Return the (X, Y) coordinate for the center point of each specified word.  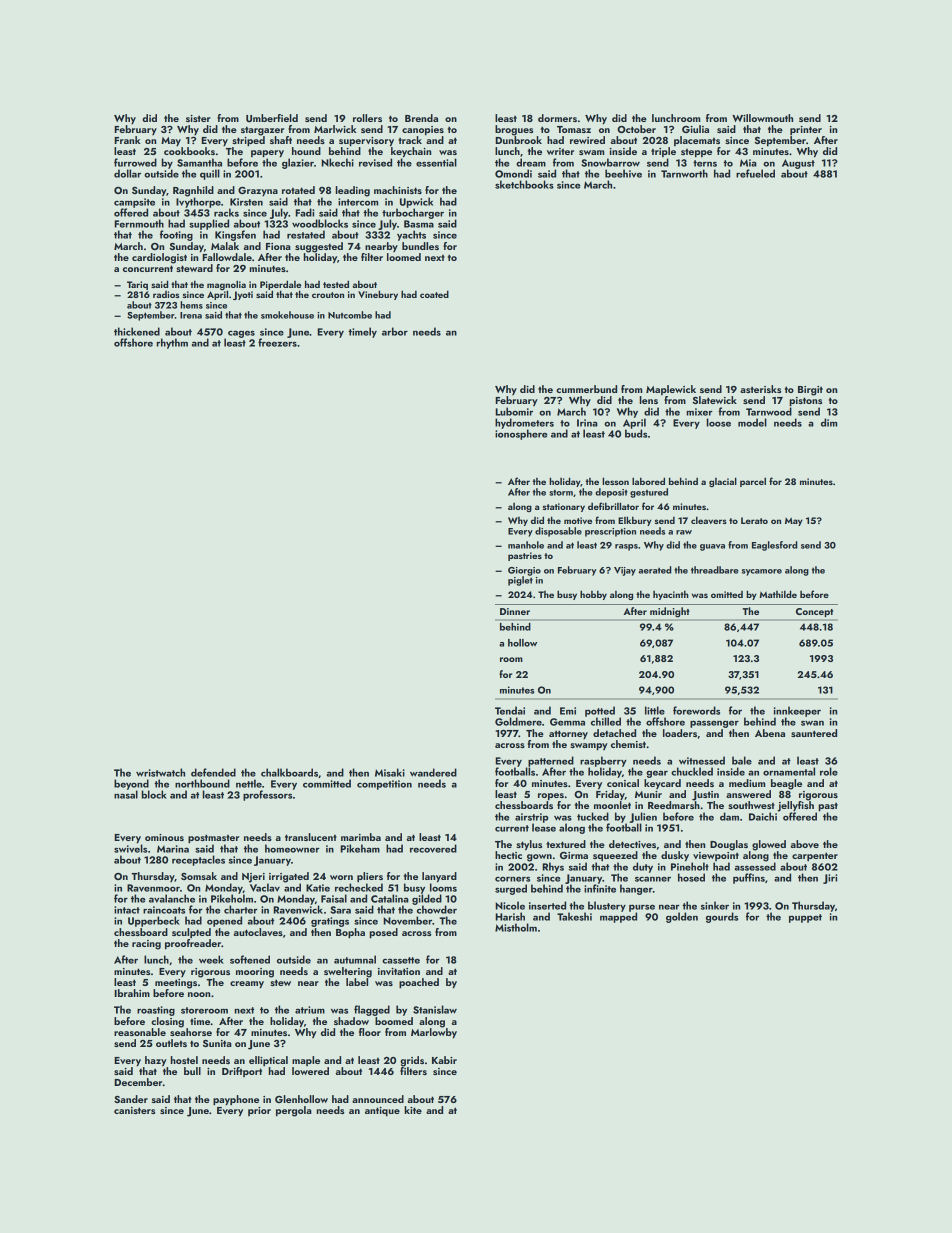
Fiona (278, 246)
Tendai (510, 710)
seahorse (191, 1032)
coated (434, 294)
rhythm (172, 343)
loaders (680, 733)
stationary (564, 507)
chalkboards (289, 772)
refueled (755, 173)
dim (829, 422)
